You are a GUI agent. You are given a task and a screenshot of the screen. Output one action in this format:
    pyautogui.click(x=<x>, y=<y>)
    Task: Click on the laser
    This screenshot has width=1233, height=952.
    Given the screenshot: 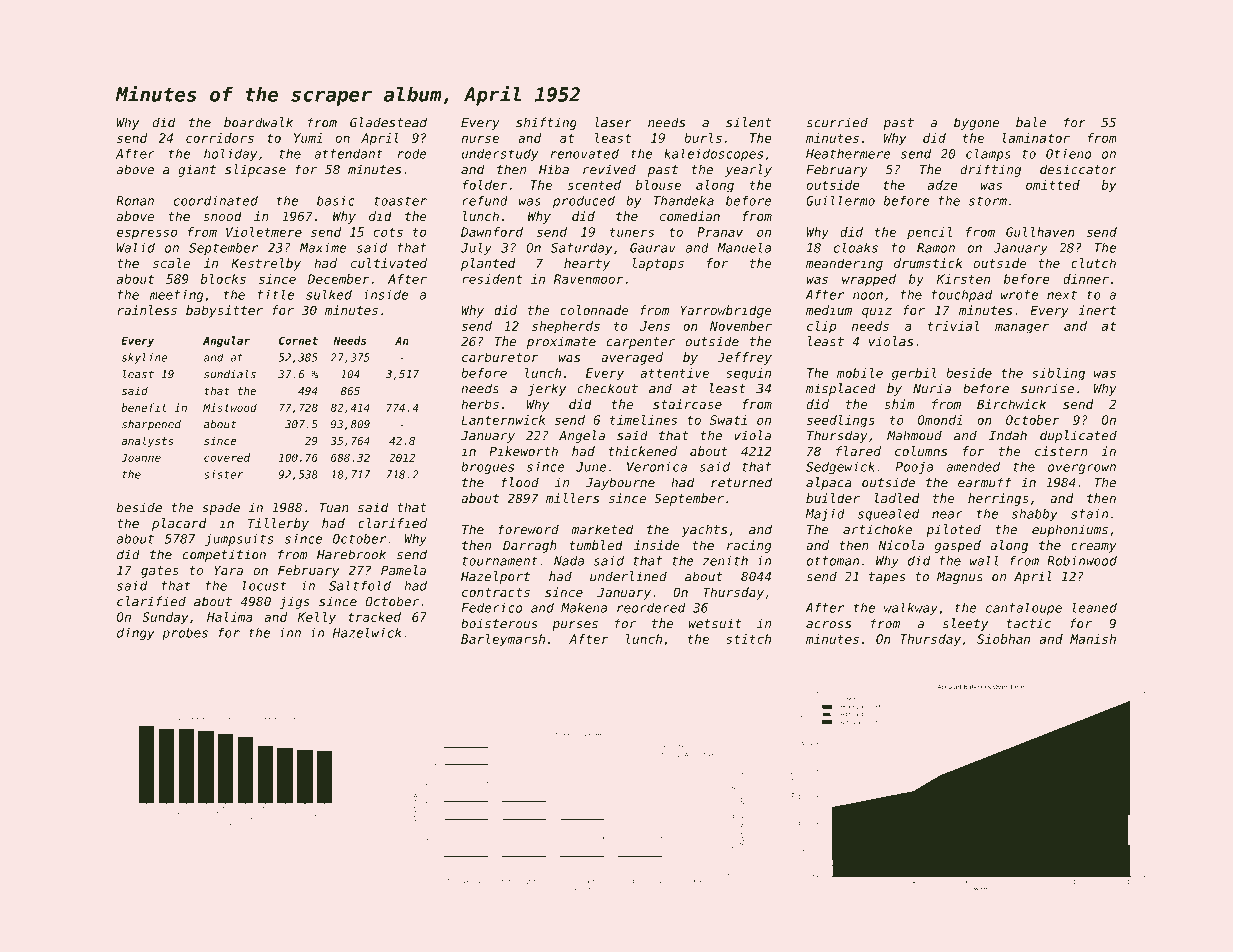 What is the action you would take?
    pyautogui.click(x=613, y=122)
